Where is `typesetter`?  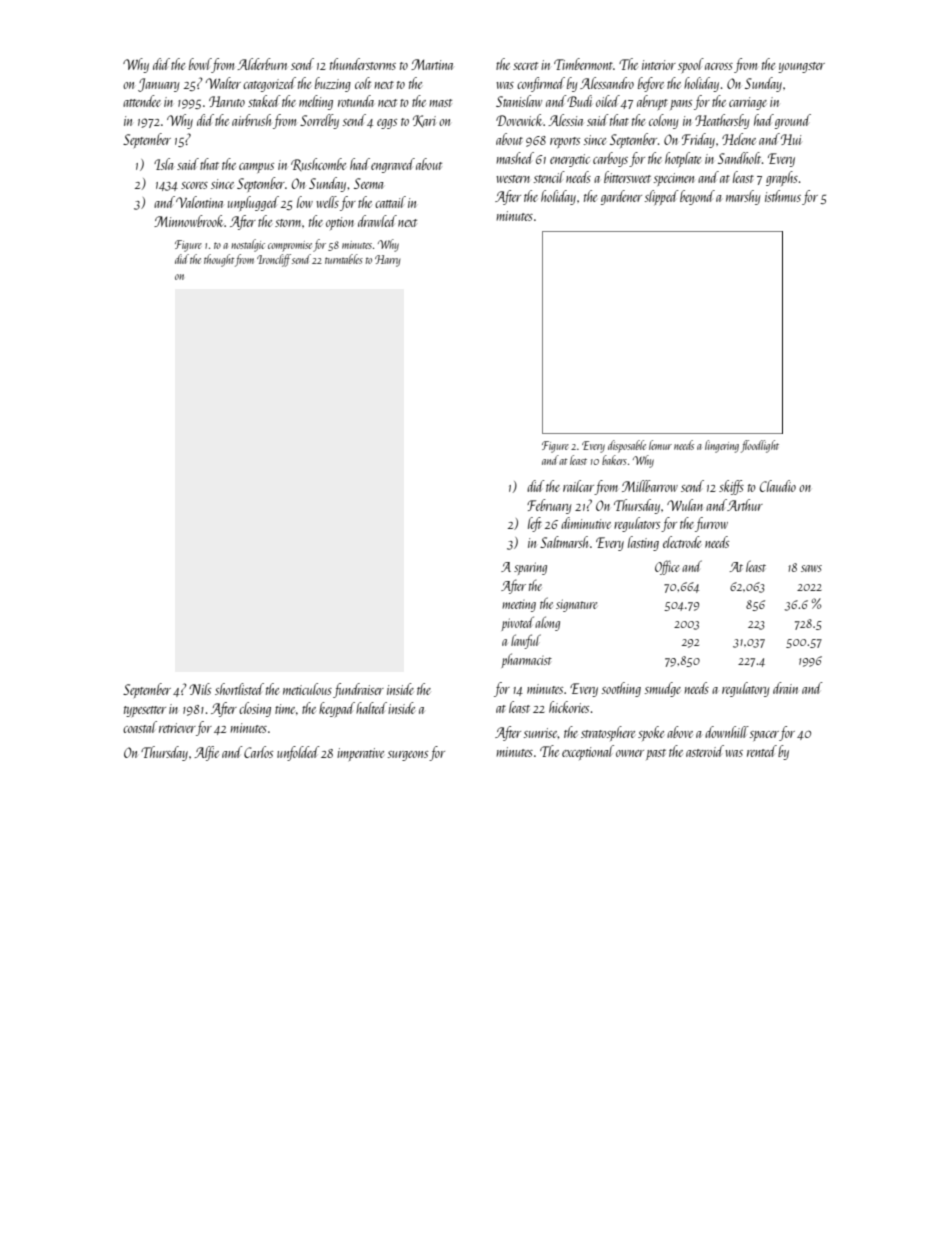 typesetter is located at coordinates (145, 711).
